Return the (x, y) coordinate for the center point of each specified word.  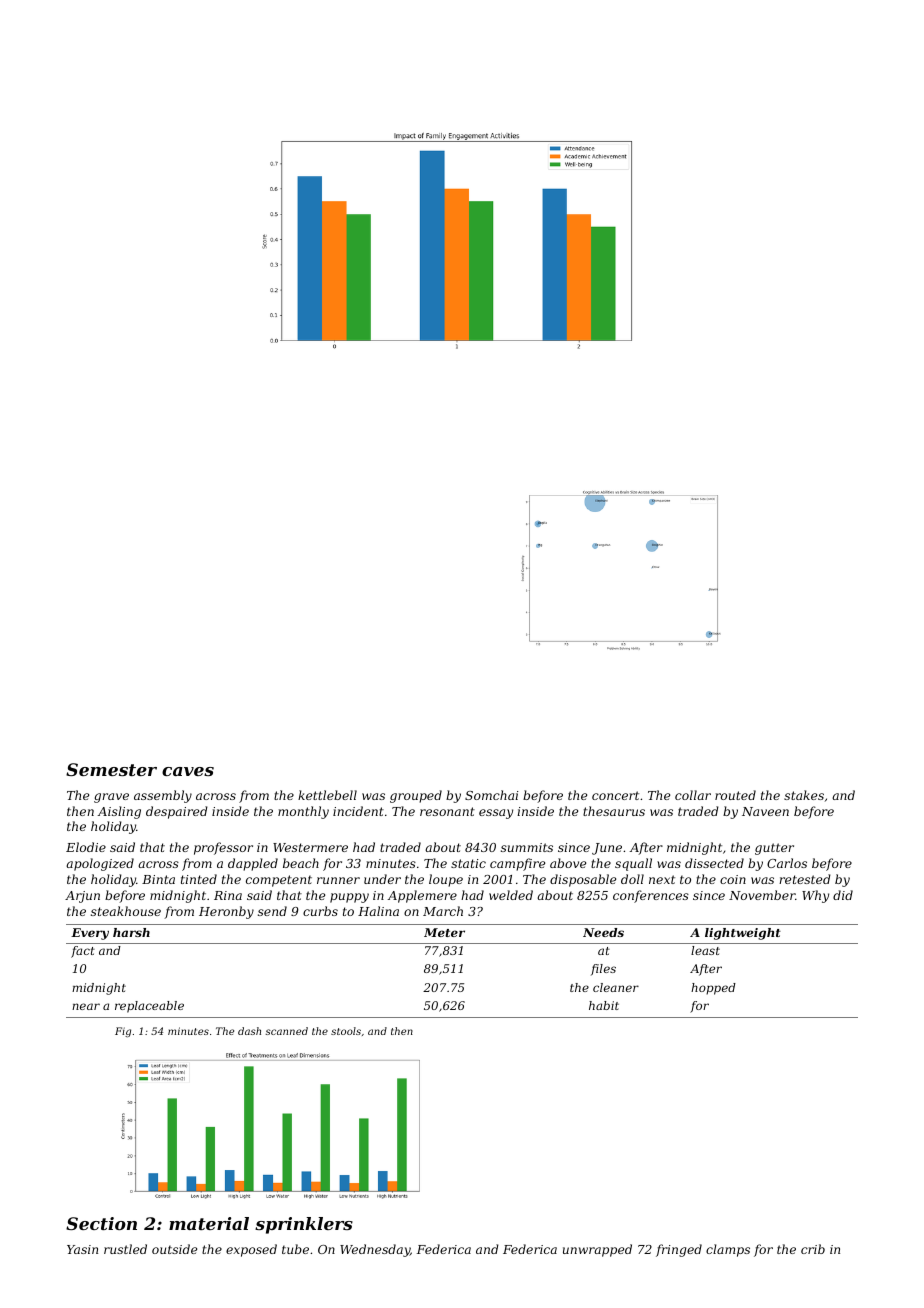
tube (295, 1249)
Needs (603, 932)
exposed (251, 1250)
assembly (163, 796)
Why (815, 896)
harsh (131, 932)
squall (633, 864)
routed (735, 795)
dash (249, 1031)
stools (346, 1031)
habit (604, 1005)
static (468, 863)
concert (615, 795)
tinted (199, 879)
